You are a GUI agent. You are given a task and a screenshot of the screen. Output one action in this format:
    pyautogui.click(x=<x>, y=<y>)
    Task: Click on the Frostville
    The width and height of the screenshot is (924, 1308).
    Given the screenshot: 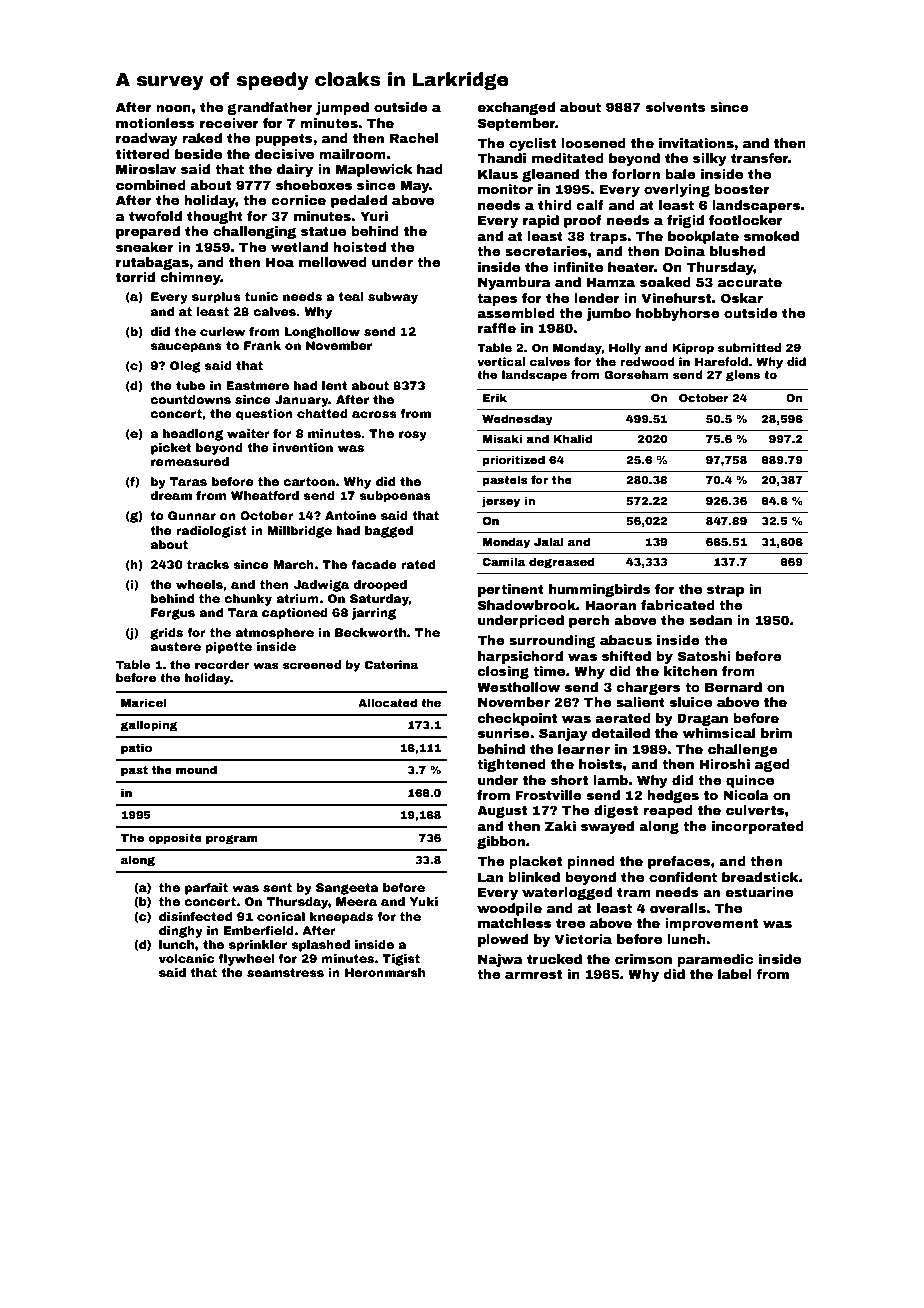 What is the action you would take?
    pyautogui.click(x=548, y=795)
